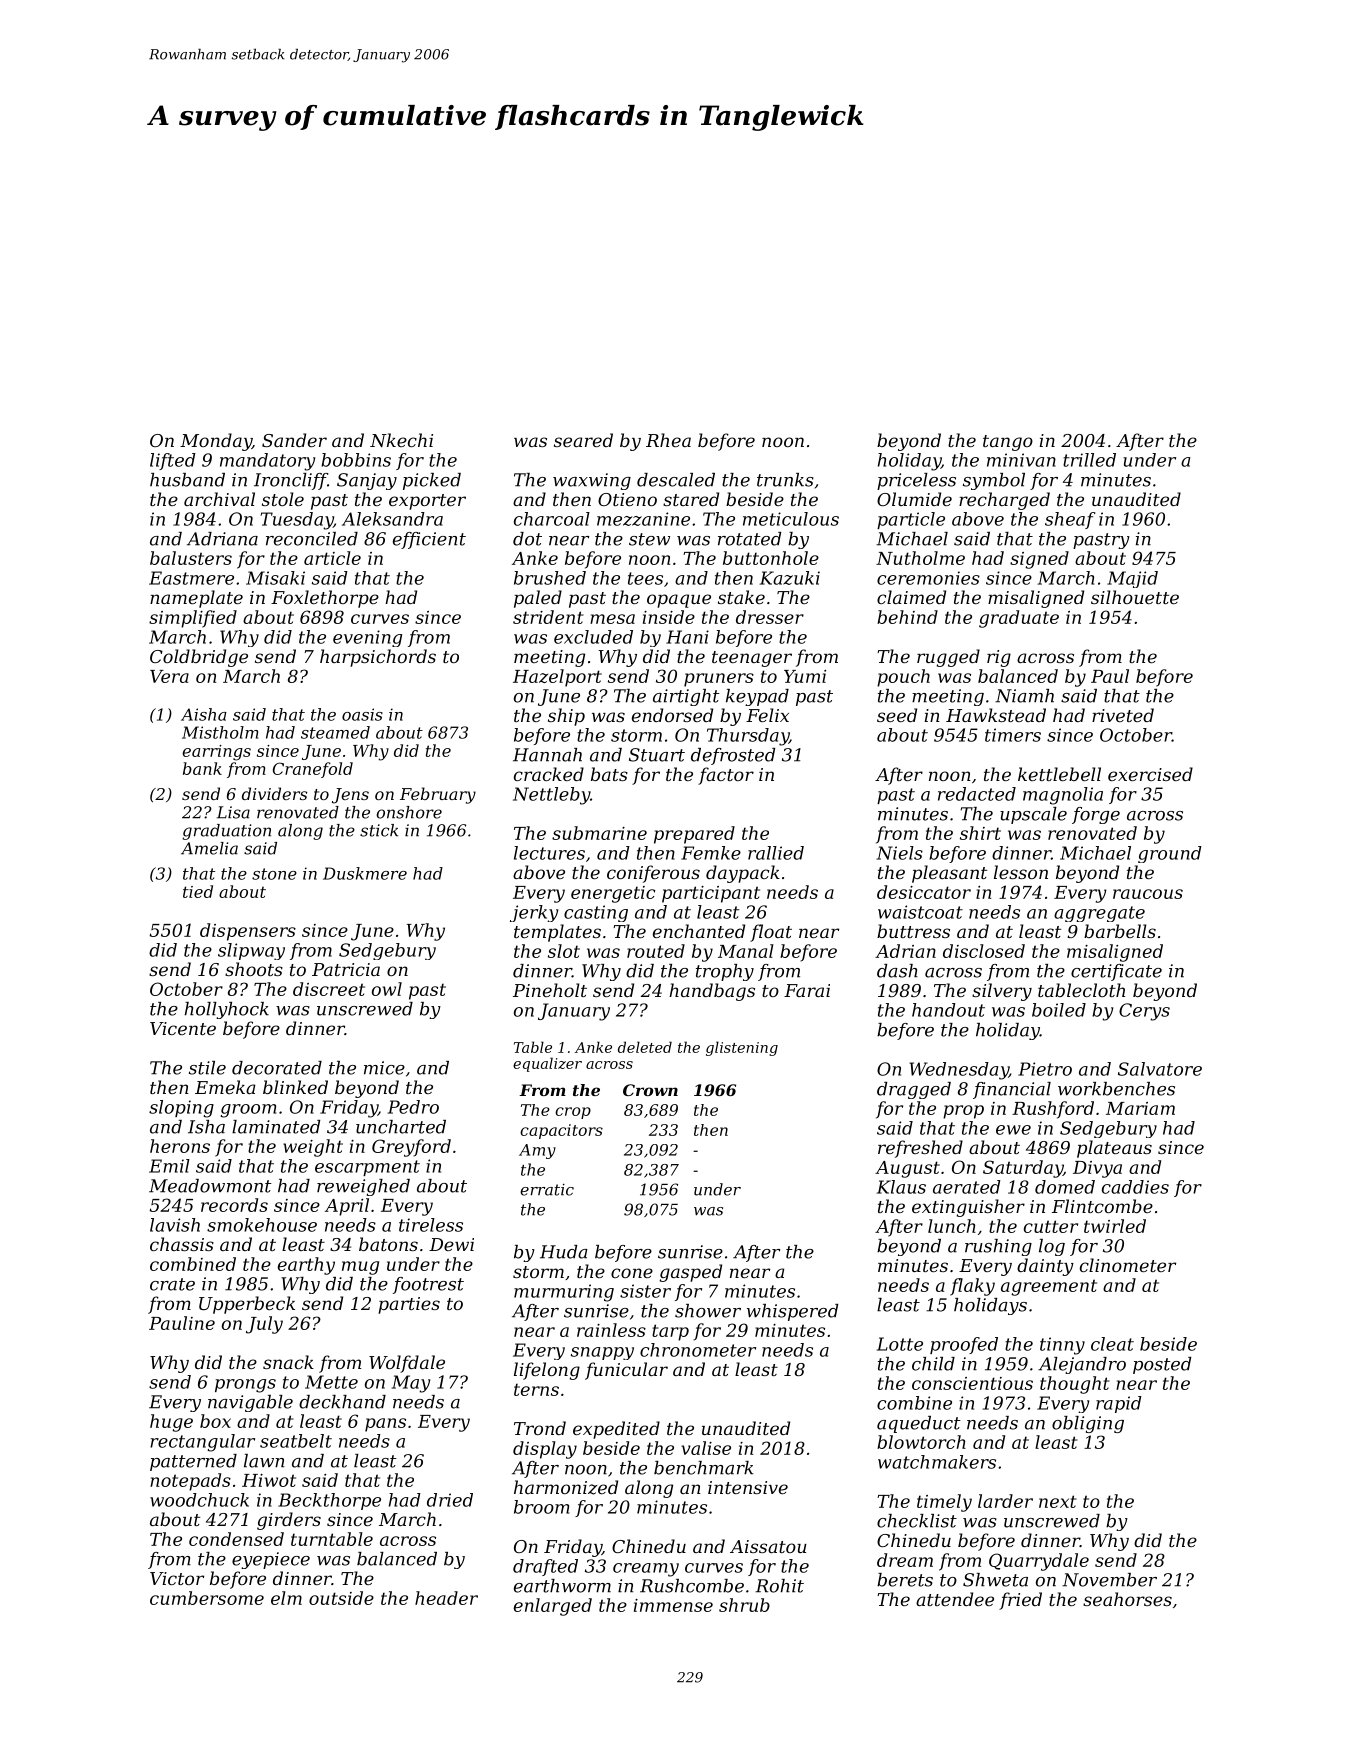 This image has height=1752, width=1354. Describe the element at coordinates (236, 1539) in the image. I see `condensed` at that location.
